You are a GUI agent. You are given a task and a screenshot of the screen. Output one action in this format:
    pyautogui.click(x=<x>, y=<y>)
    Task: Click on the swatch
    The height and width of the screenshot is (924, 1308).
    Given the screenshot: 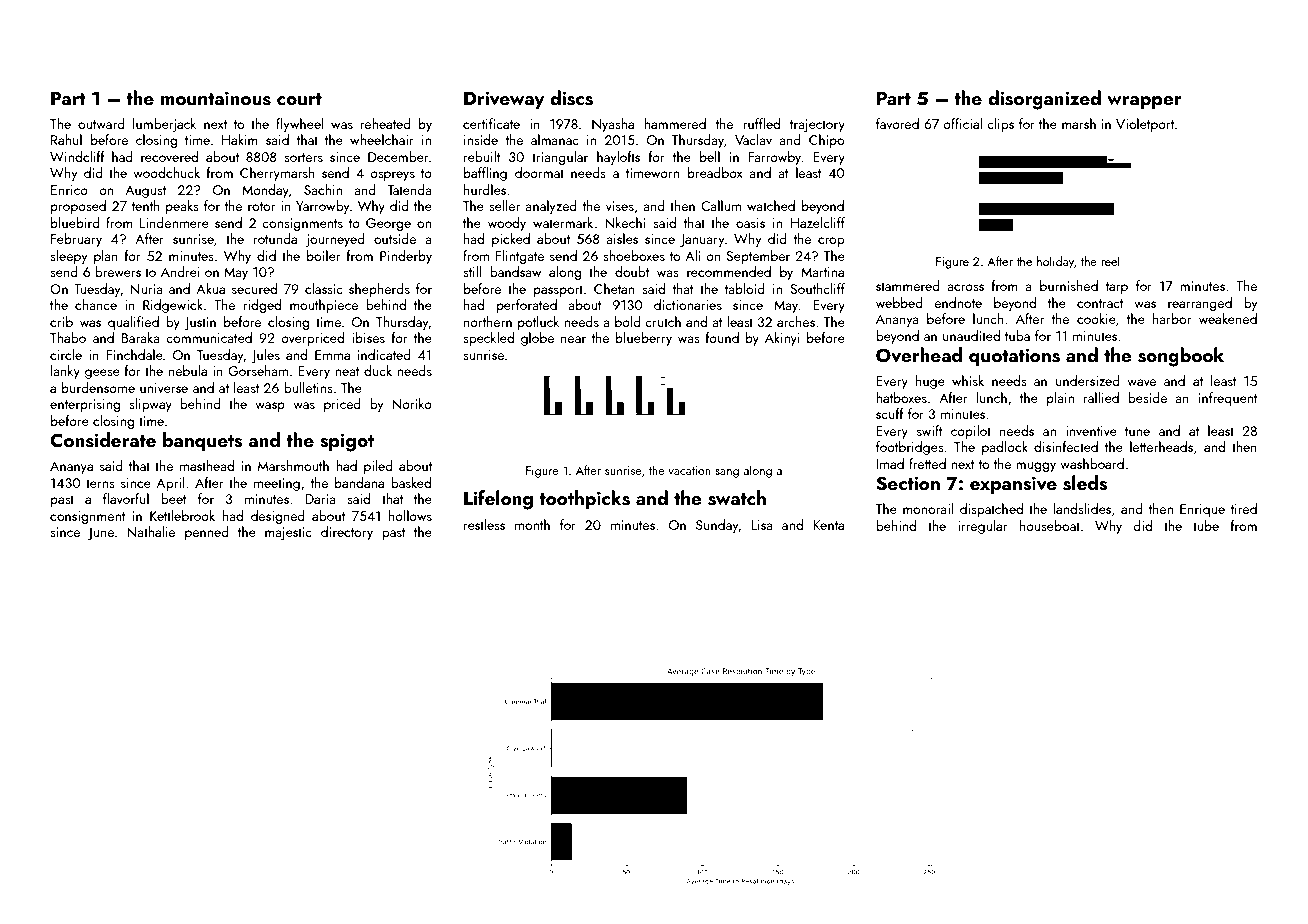 What is the action you would take?
    pyautogui.click(x=737, y=498)
